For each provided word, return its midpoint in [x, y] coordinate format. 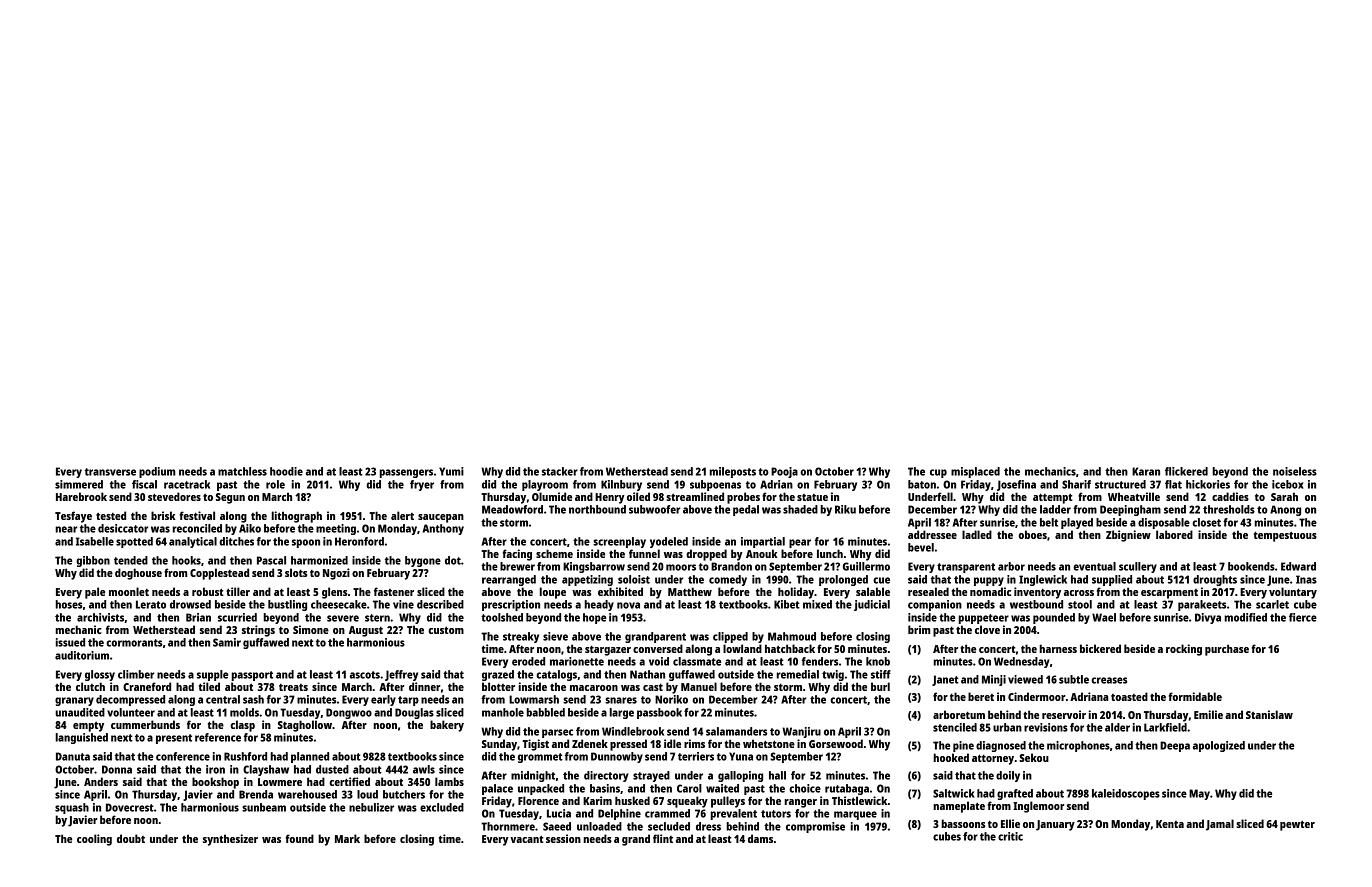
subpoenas [715, 485]
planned [310, 757]
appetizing [587, 580]
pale [95, 593]
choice [805, 788]
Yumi [451, 471]
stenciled [955, 727]
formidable [1195, 696]
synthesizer [230, 840]
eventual [1094, 566]
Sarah [1284, 496]
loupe [552, 593]
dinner [425, 686]
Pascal [271, 560]
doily [1008, 776]
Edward [1298, 566]
